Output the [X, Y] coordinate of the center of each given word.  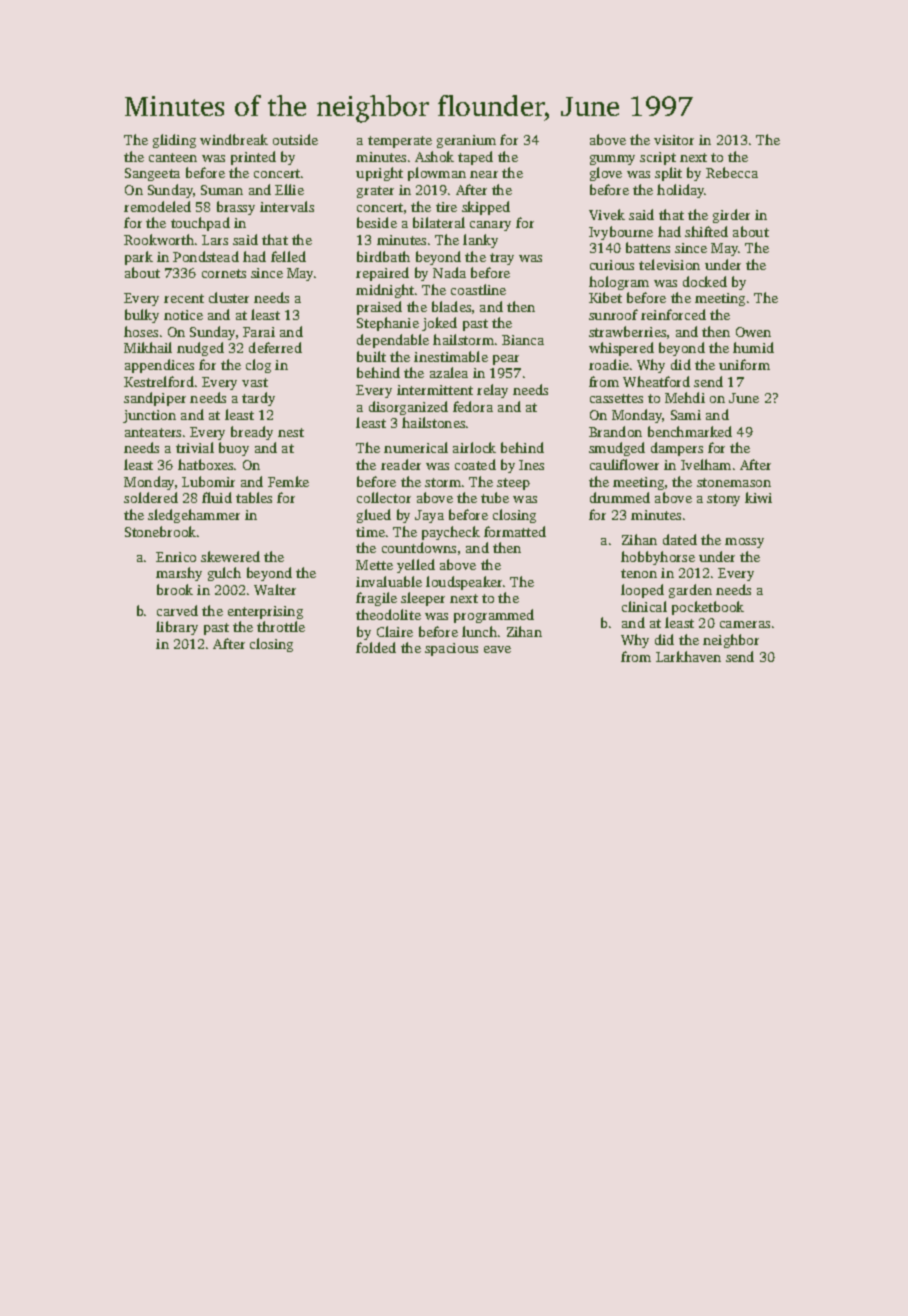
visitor [674, 140]
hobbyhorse [658, 558]
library [177, 628]
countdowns [419, 547]
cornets [224, 273]
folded [376, 647]
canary [490, 226]
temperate [400, 142]
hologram [619, 283]
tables [254, 497]
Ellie [289, 189]
